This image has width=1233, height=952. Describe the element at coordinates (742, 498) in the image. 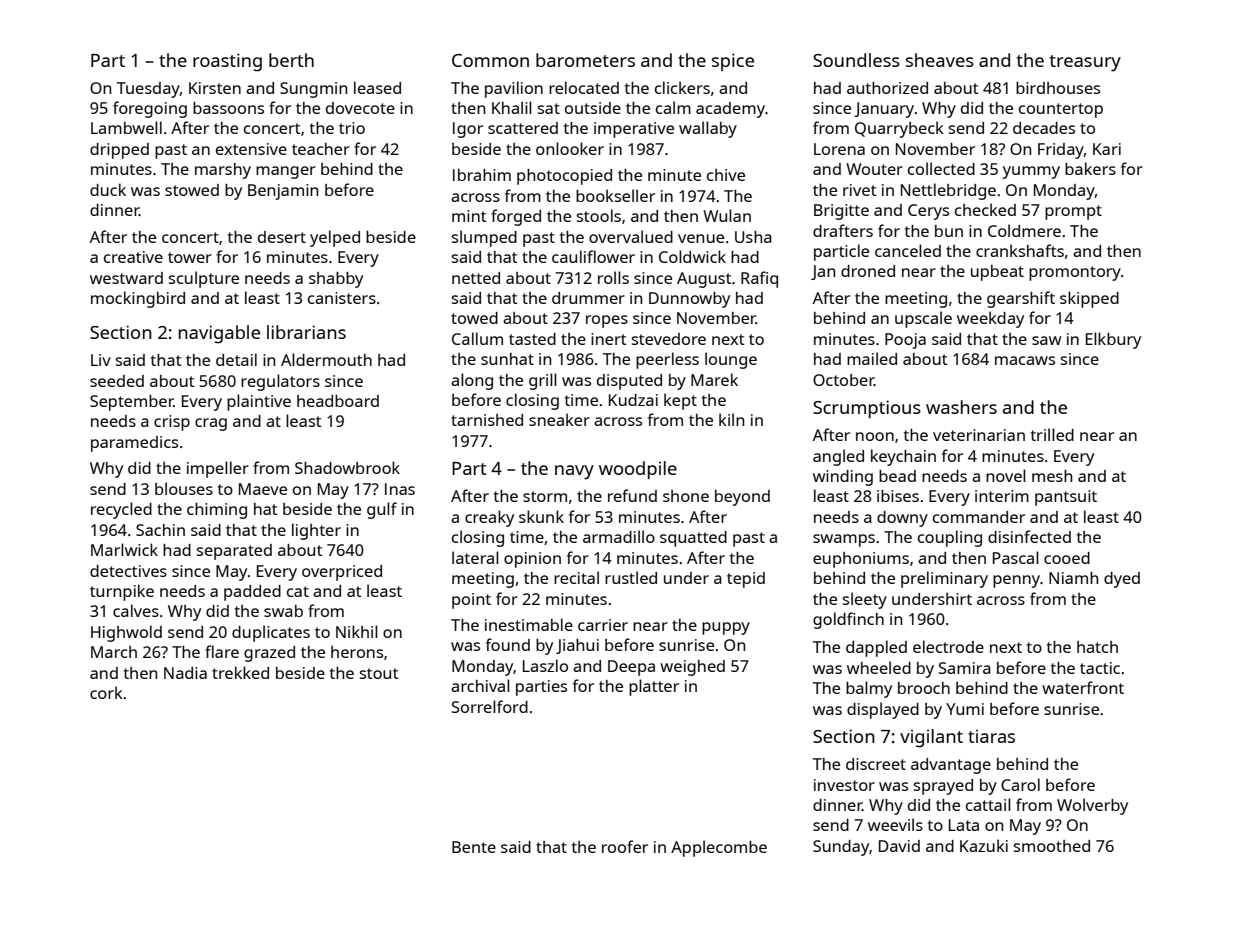

I see `beyond` at that location.
